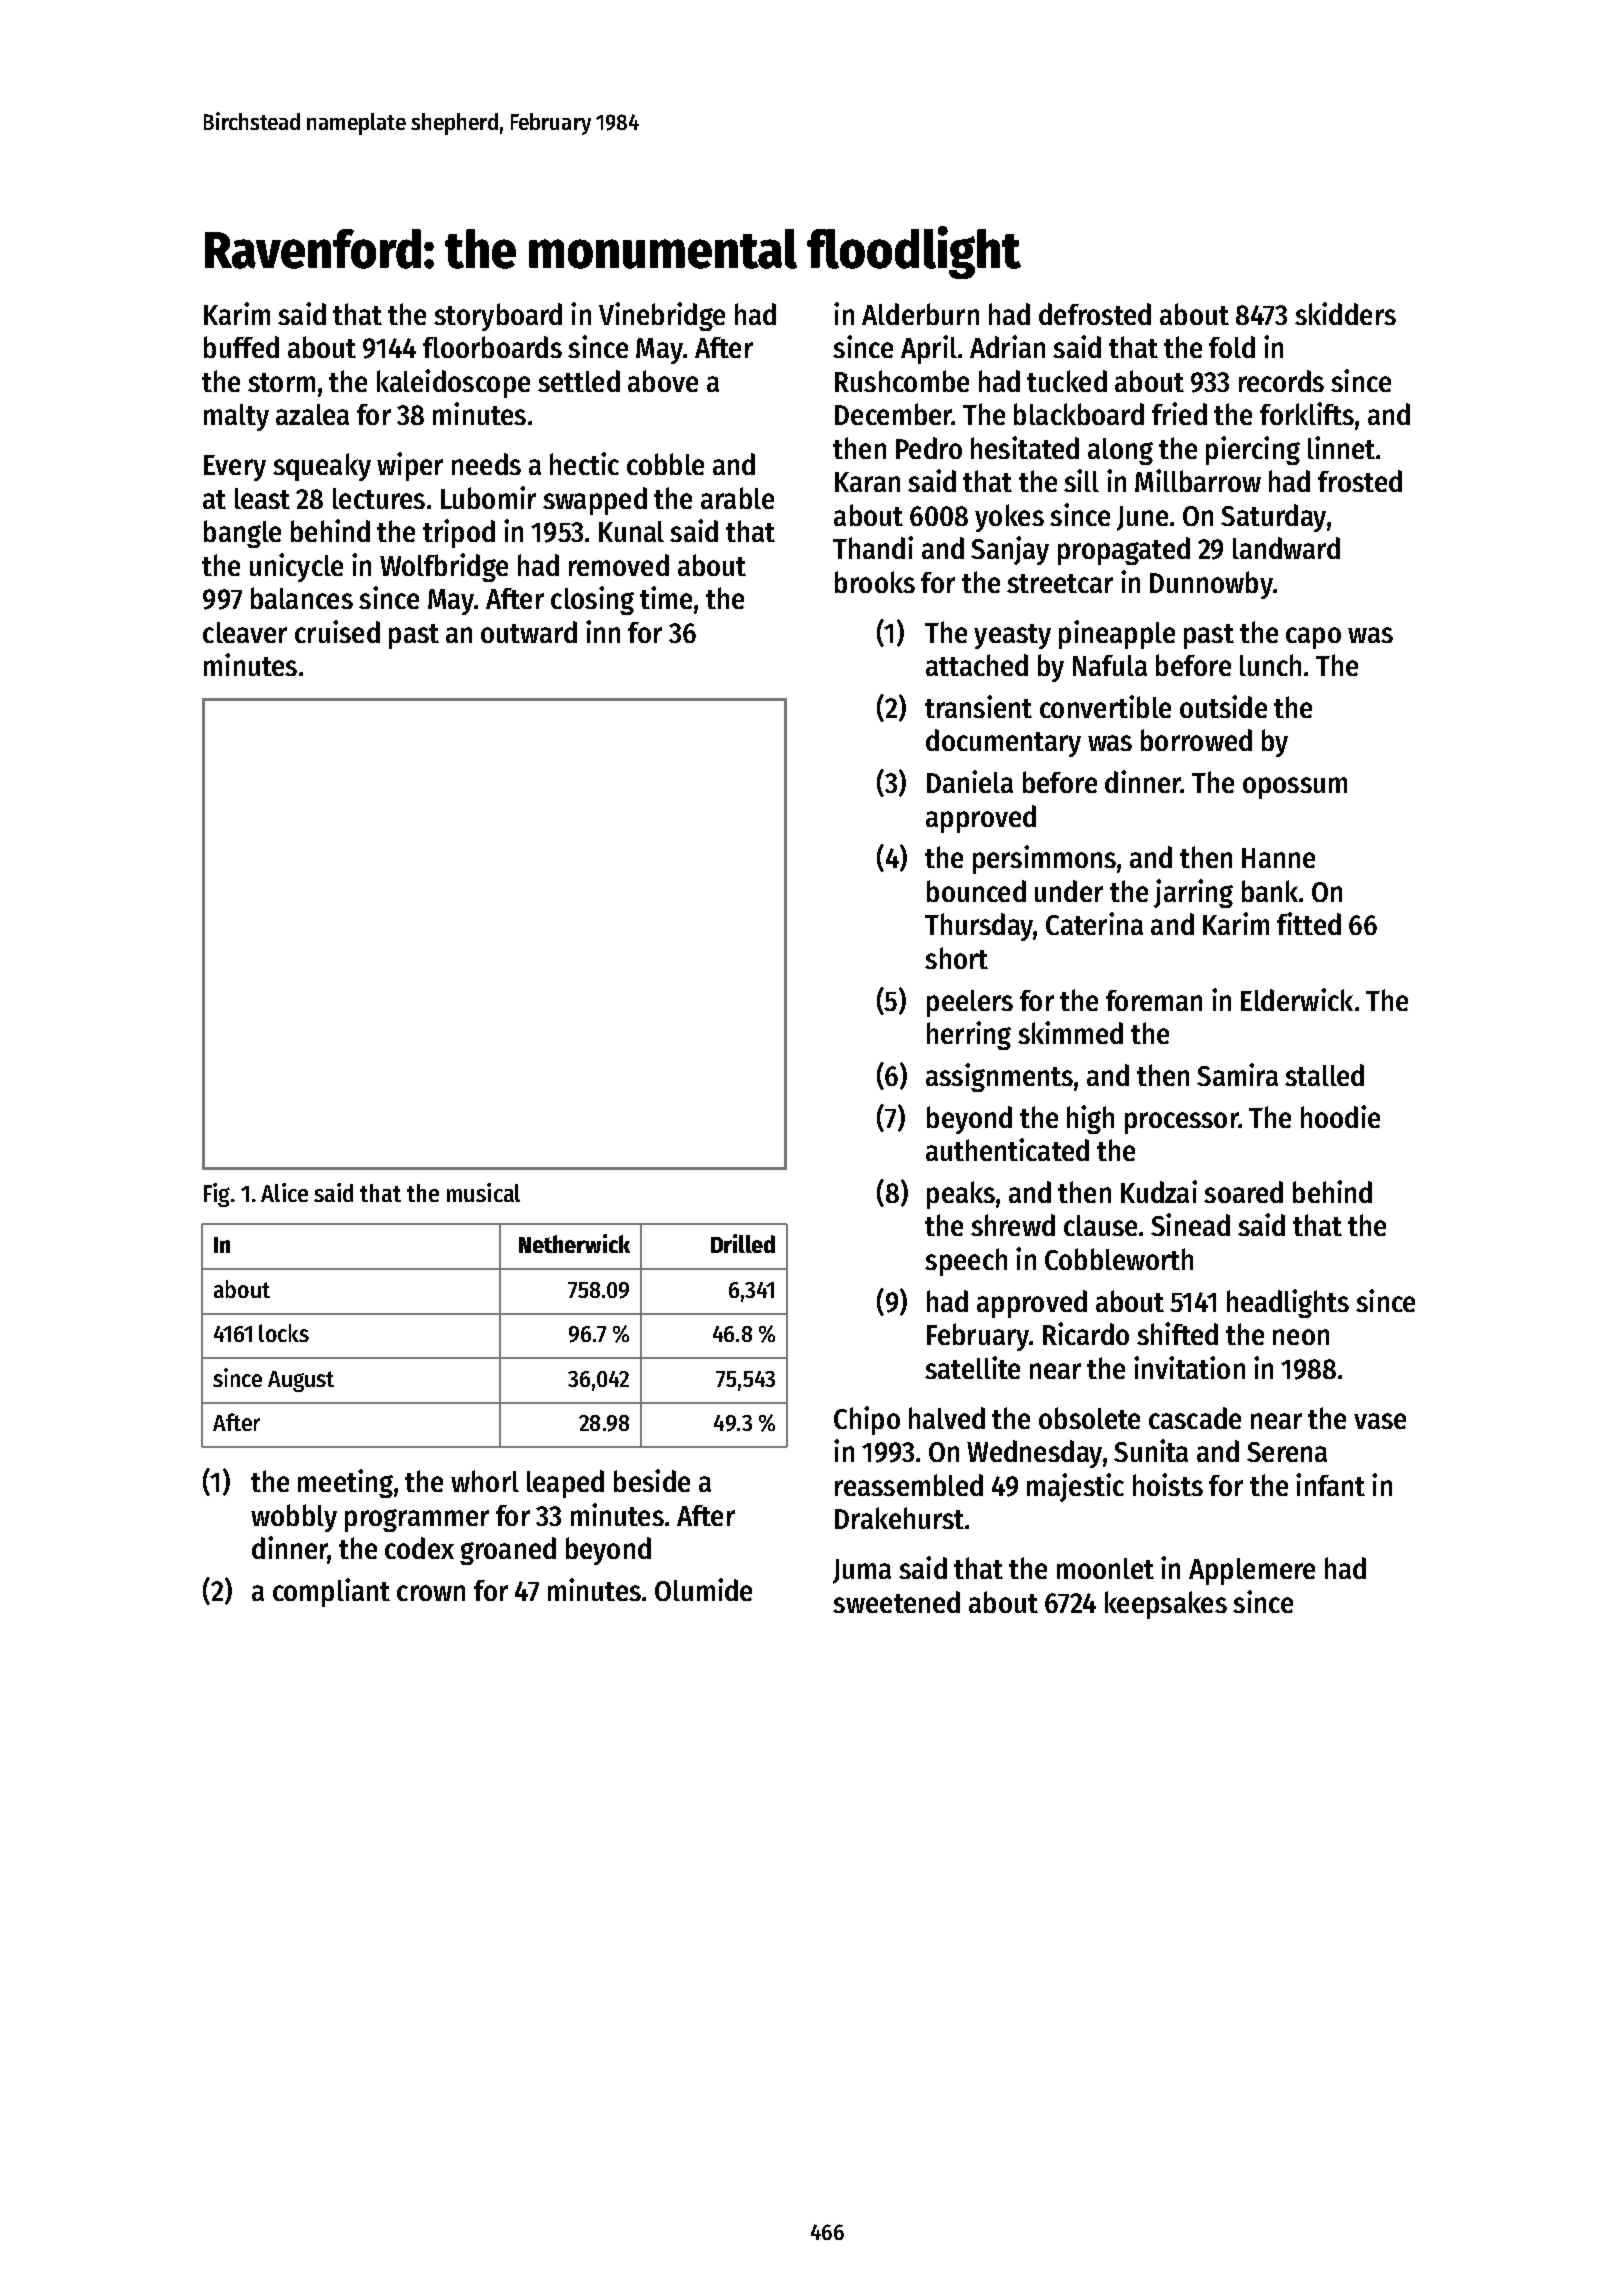  Describe the element at coordinates (929, 448) in the screenshot. I see `Pedro` at that location.
